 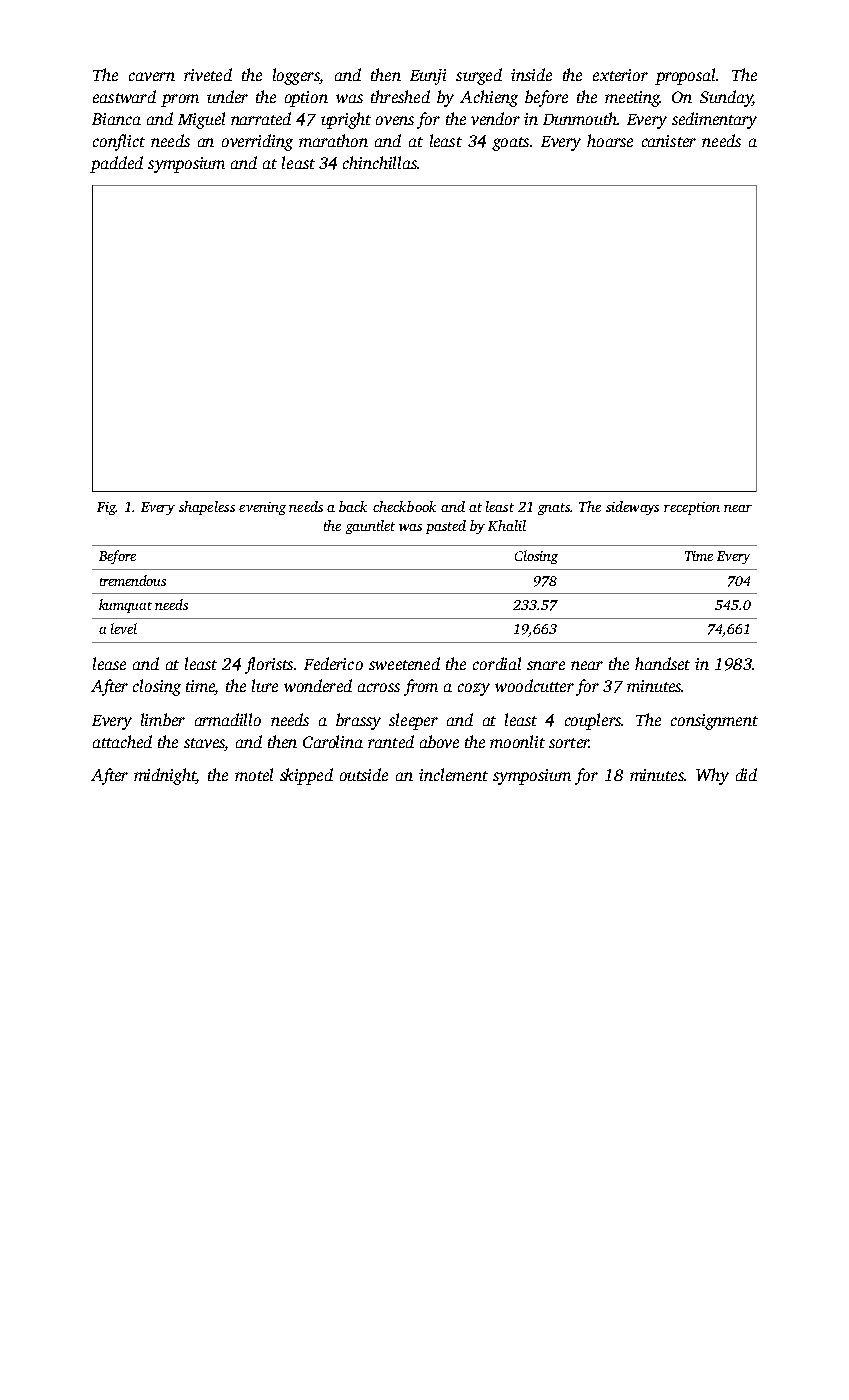 I want to click on riveted, so click(x=208, y=74).
